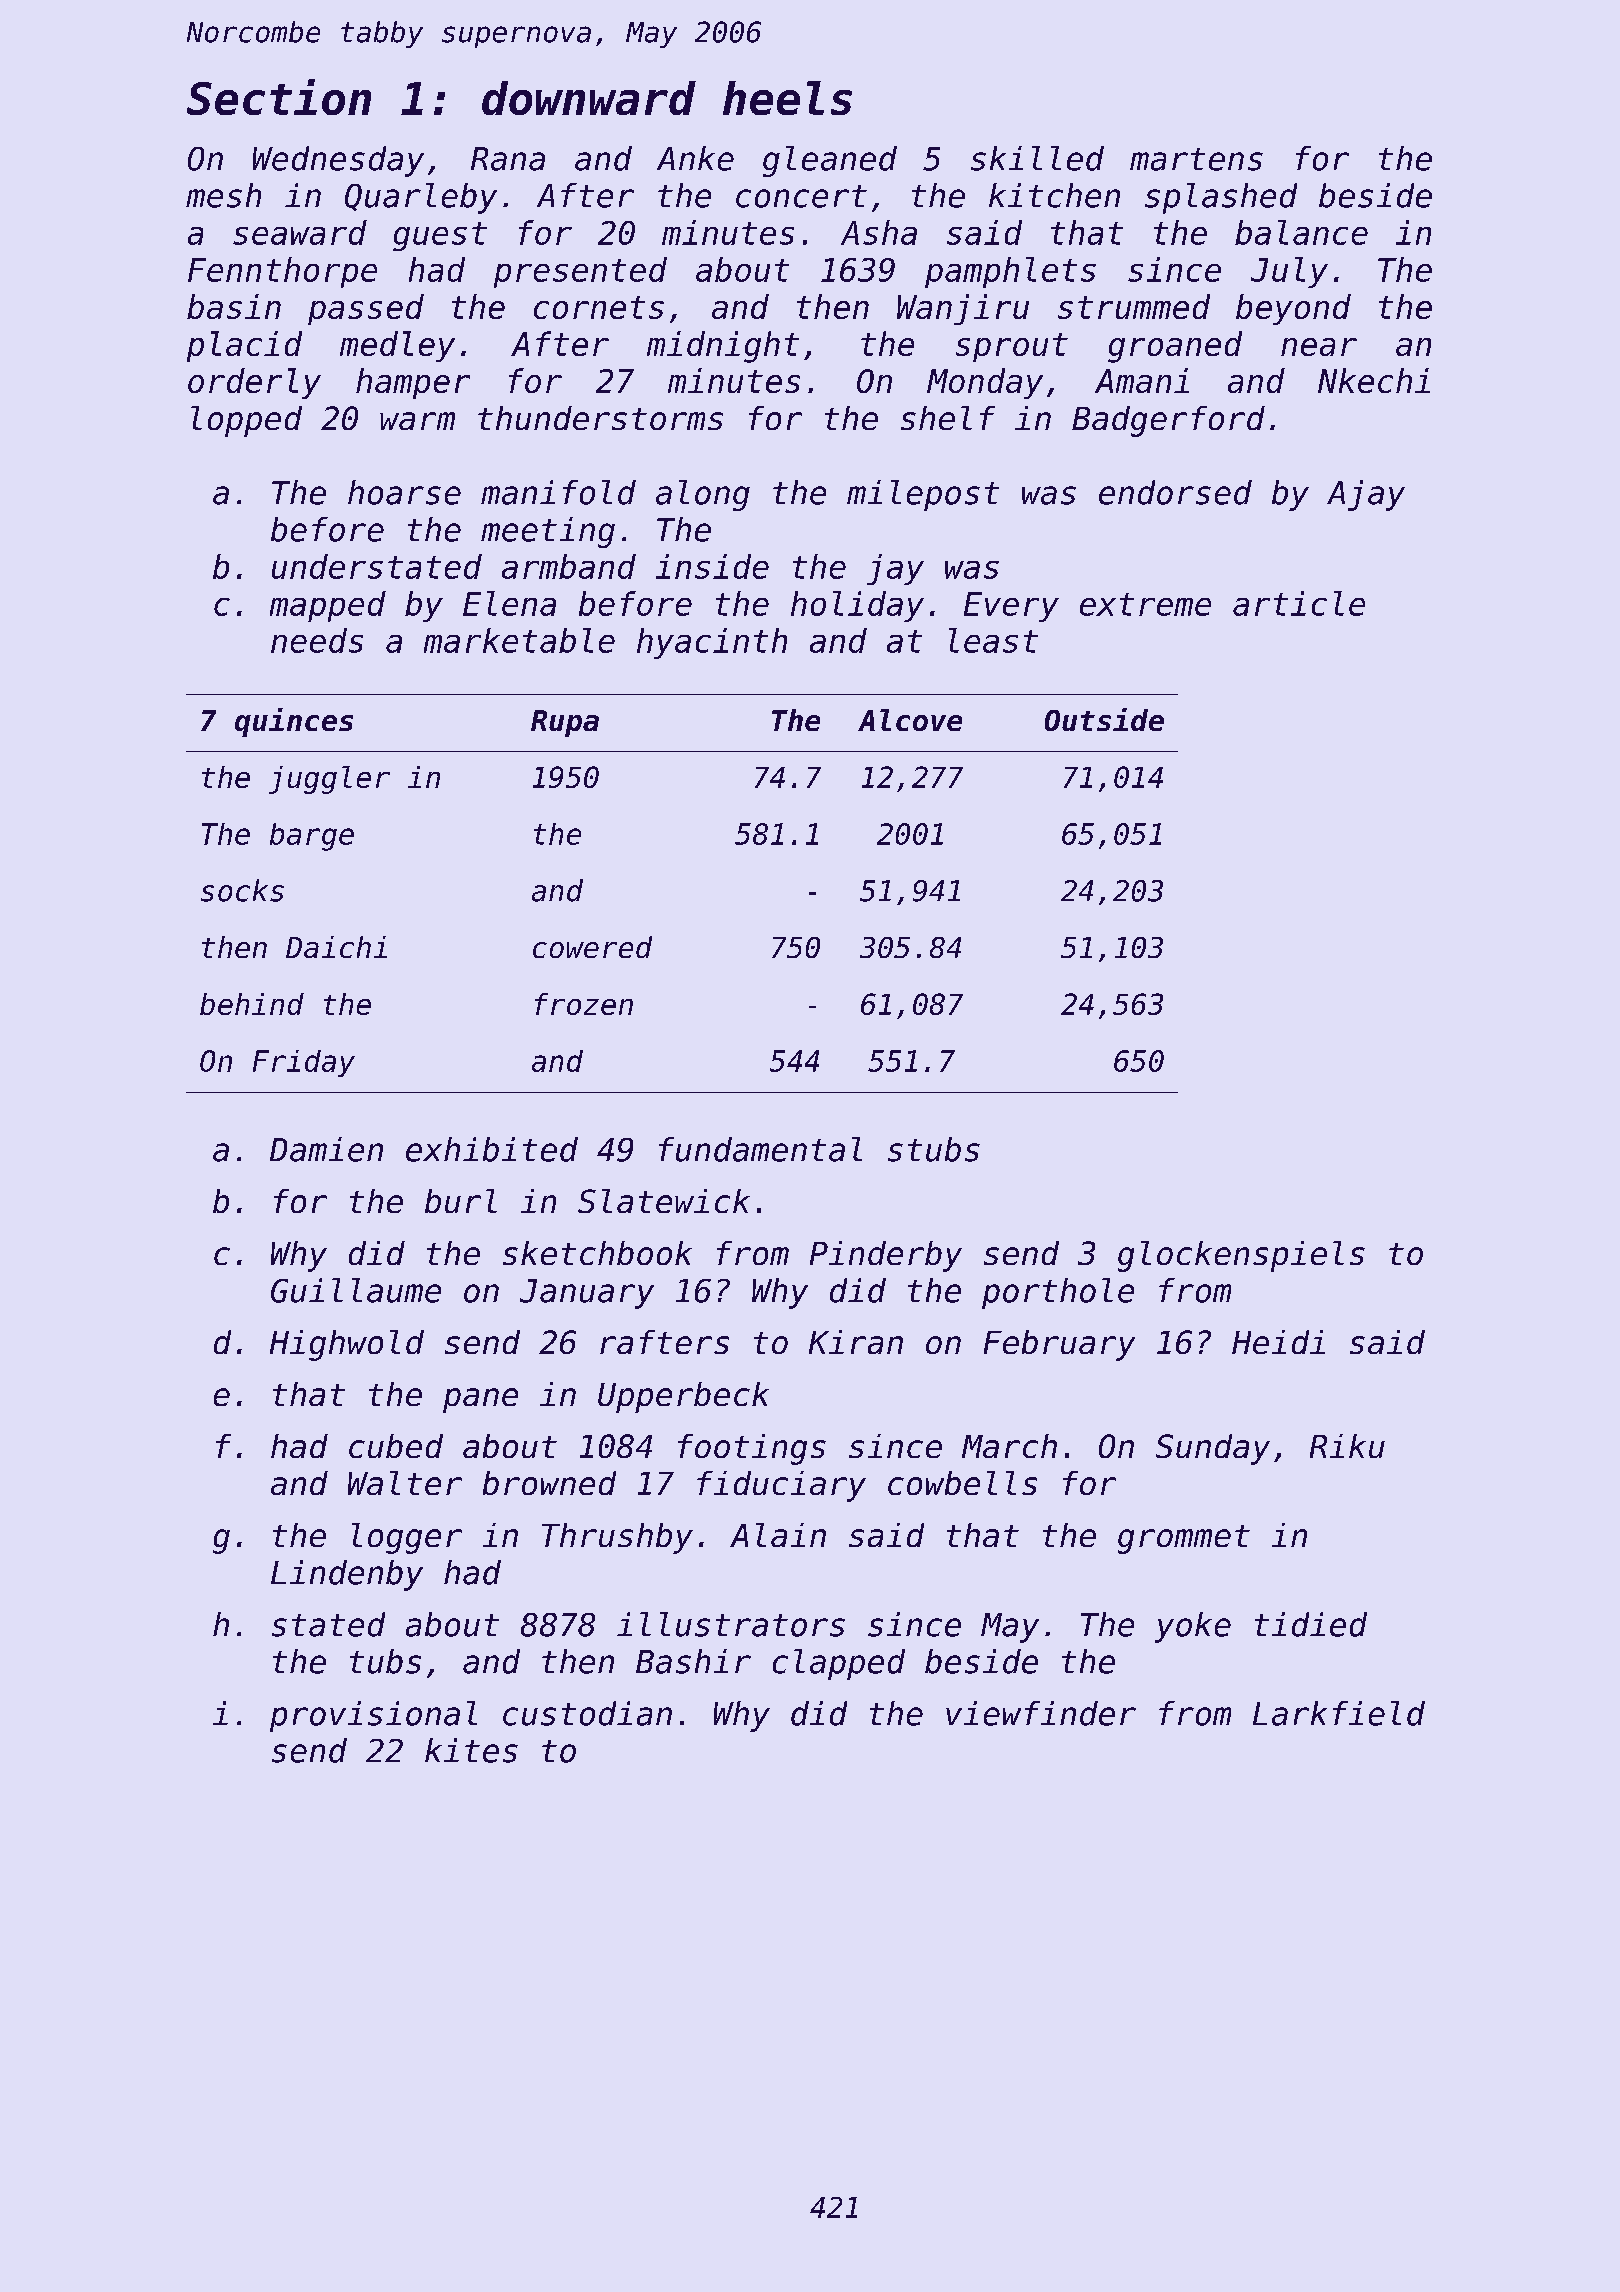  Describe the element at coordinates (312, 837) in the screenshot. I see `barge` at that location.
